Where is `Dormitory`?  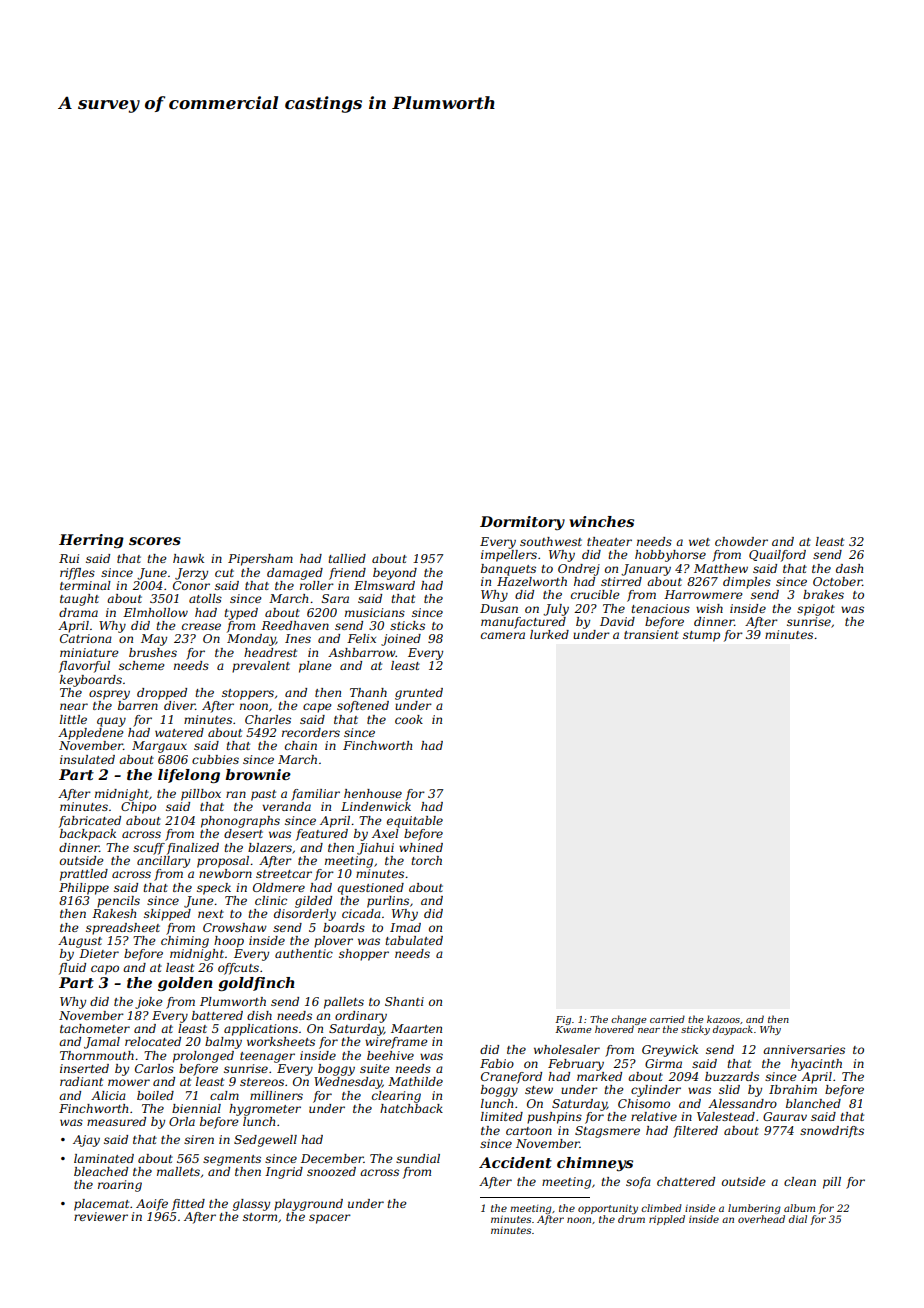
Dormitory is located at coordinates (522, 523).
